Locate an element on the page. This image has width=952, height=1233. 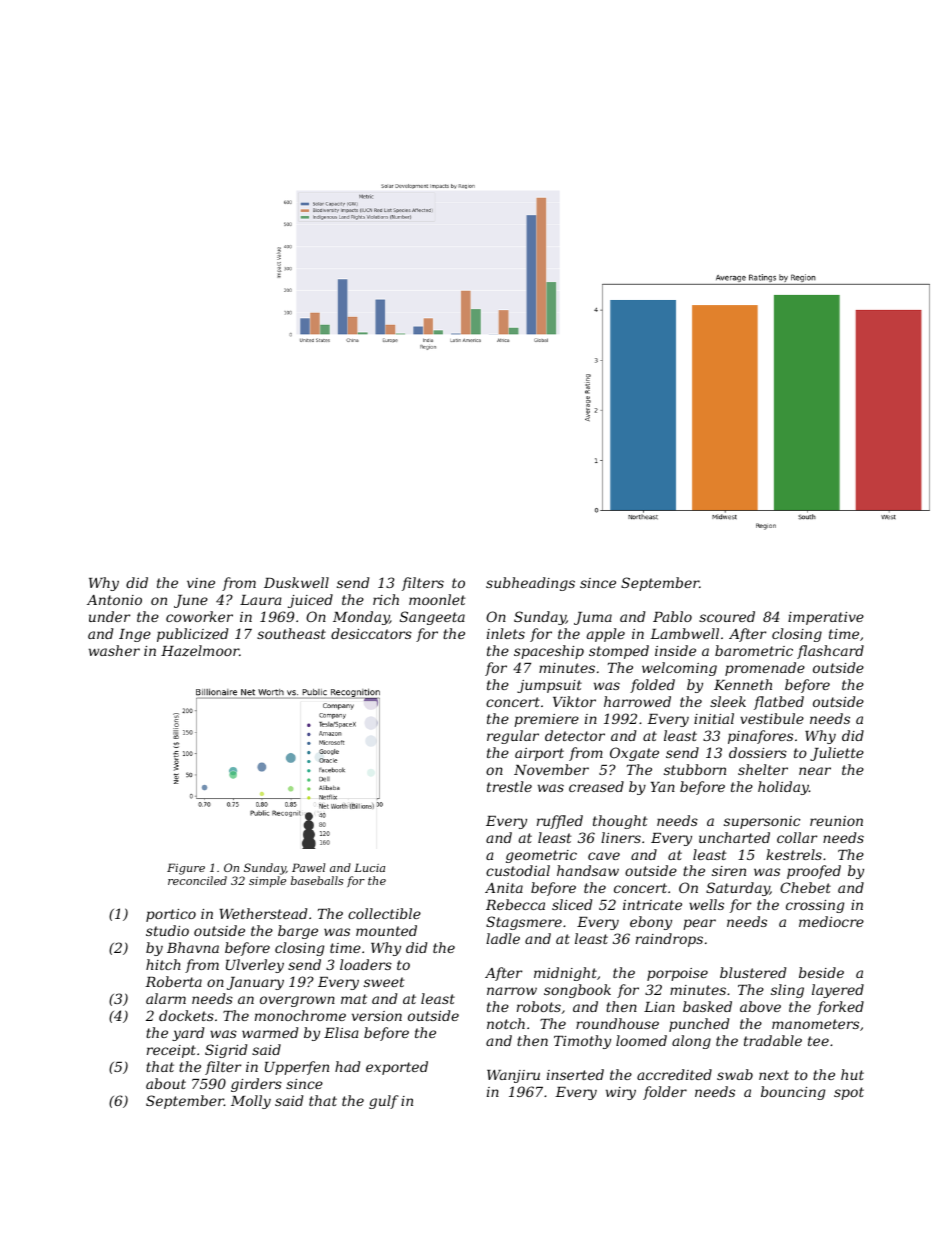
Hazelmoor is located at coordinates (200, 651).
